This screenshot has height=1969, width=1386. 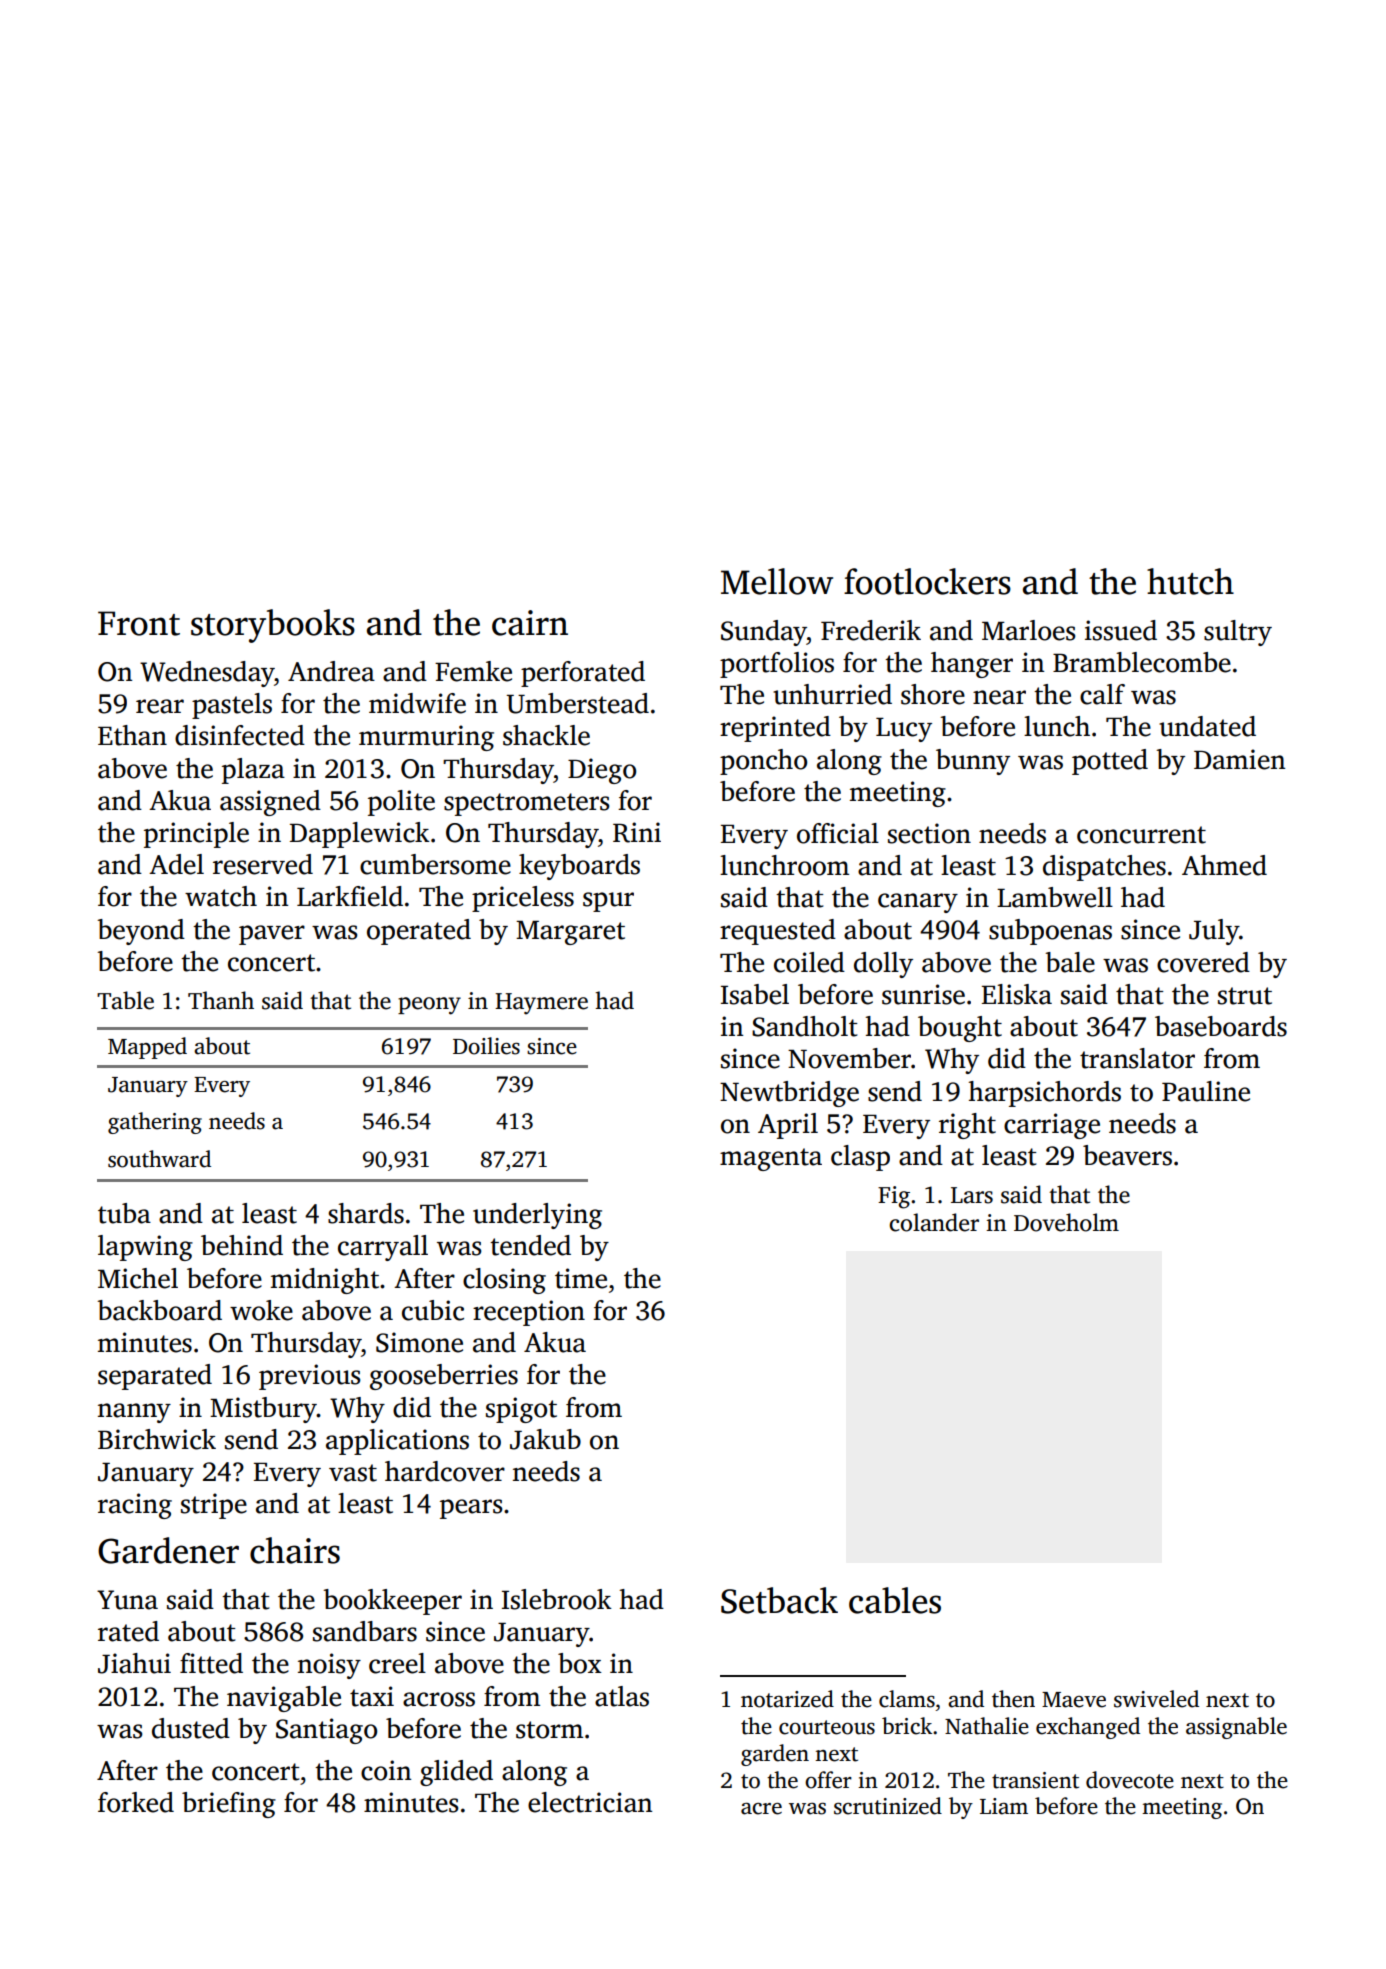 I want to click on reserved, so click(x=263, y=864).
